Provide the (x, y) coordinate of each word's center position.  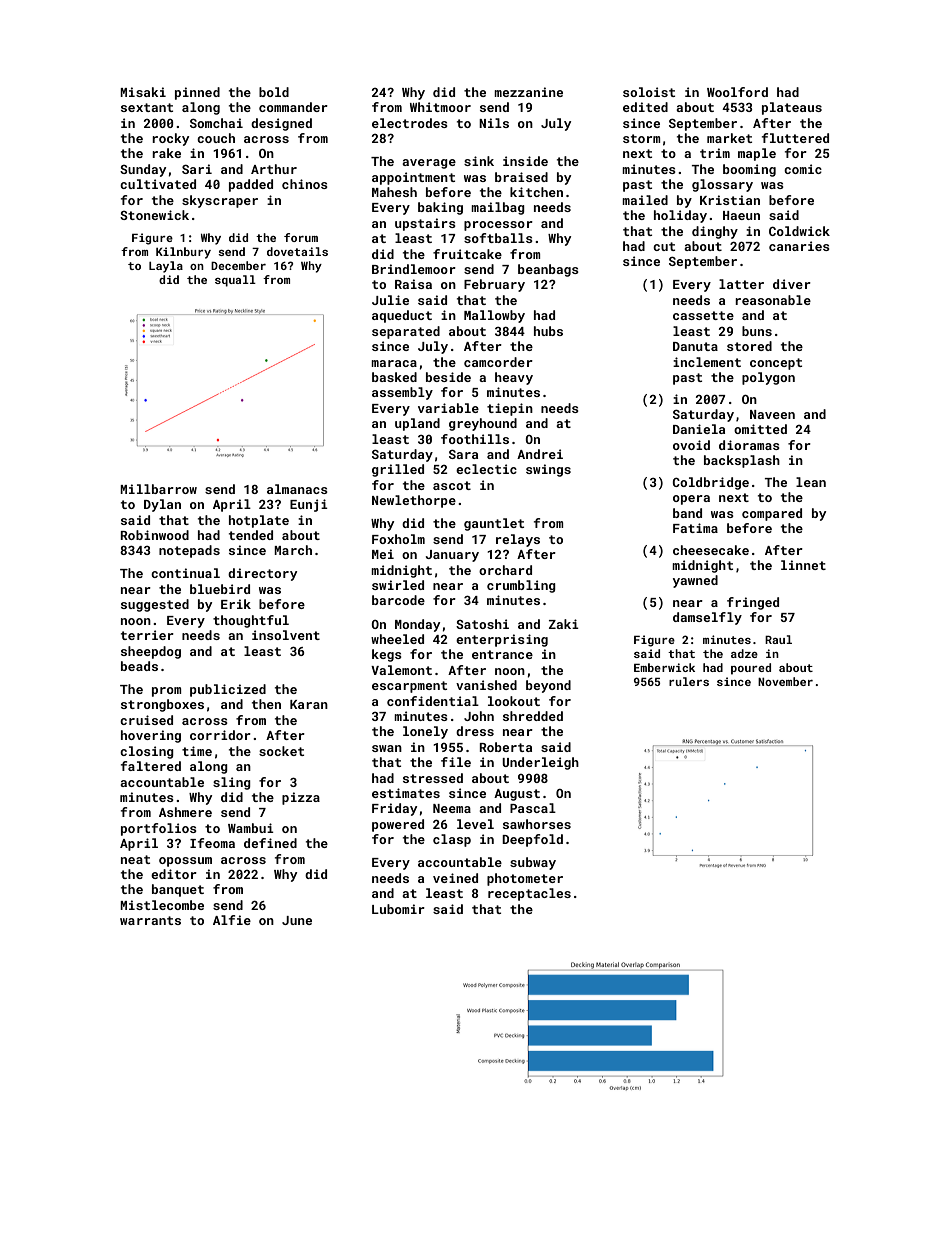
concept (776, 364)
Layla (166, 267)
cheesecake (711, 550)
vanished (486, 685)
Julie (390, 300)
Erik (236, 604)
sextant (147, 107)
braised (521, 177)
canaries (799, 246)
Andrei (540, 454)
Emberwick (664, 667)
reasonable (773, 300)
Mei (383, 554)
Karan (309, 704)
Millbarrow (158, 489)
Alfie (232, 920)
